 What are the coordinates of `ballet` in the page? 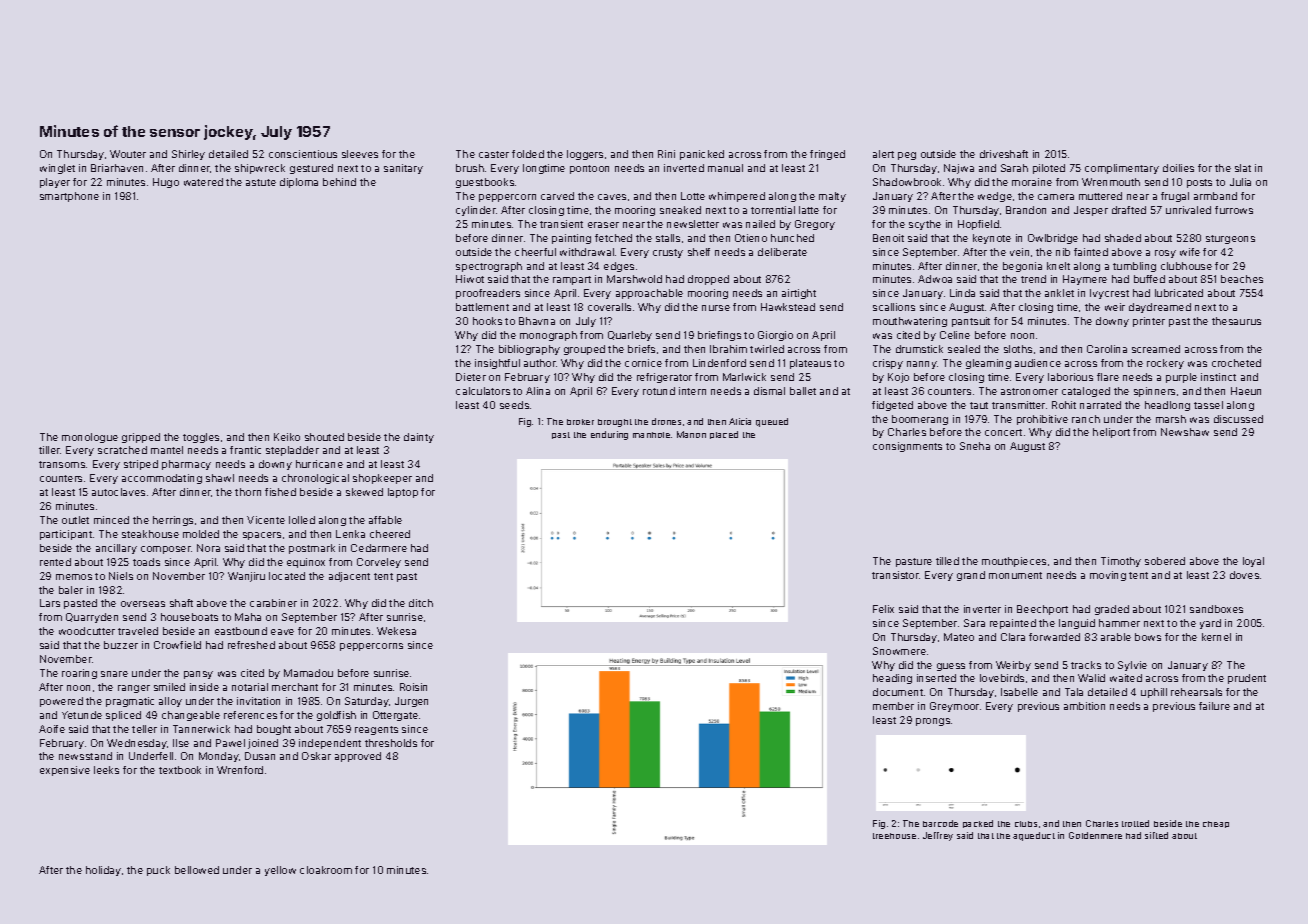 It's located at (803, 391).
